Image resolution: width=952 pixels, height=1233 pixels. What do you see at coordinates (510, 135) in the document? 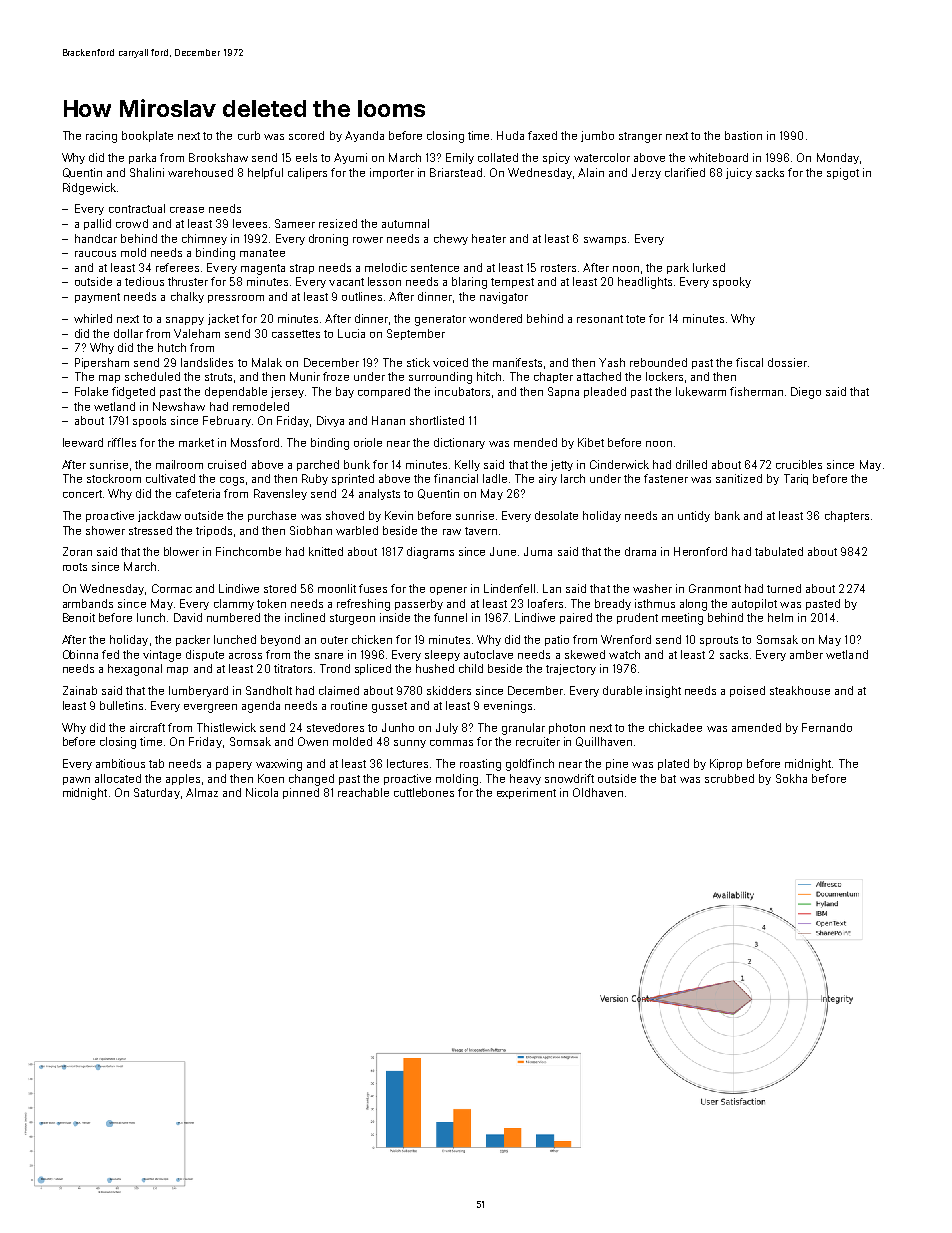
I see `Huda` at bounding box center [510, 135].
